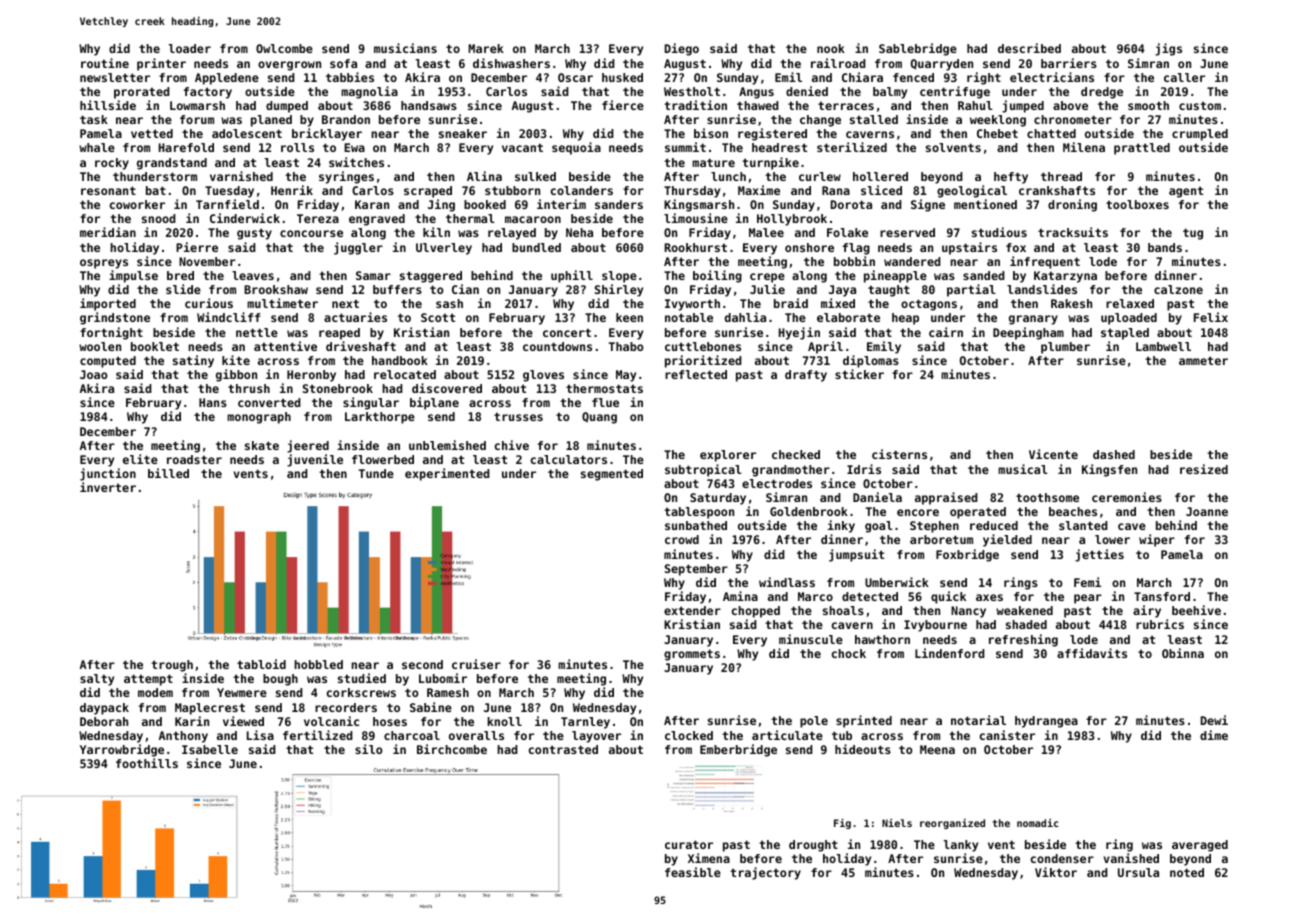 This screenshot has height=924, width=1308. Describe the element at coordinates (699, 513) in the screenshot. I see `tablespoon` at that location.
